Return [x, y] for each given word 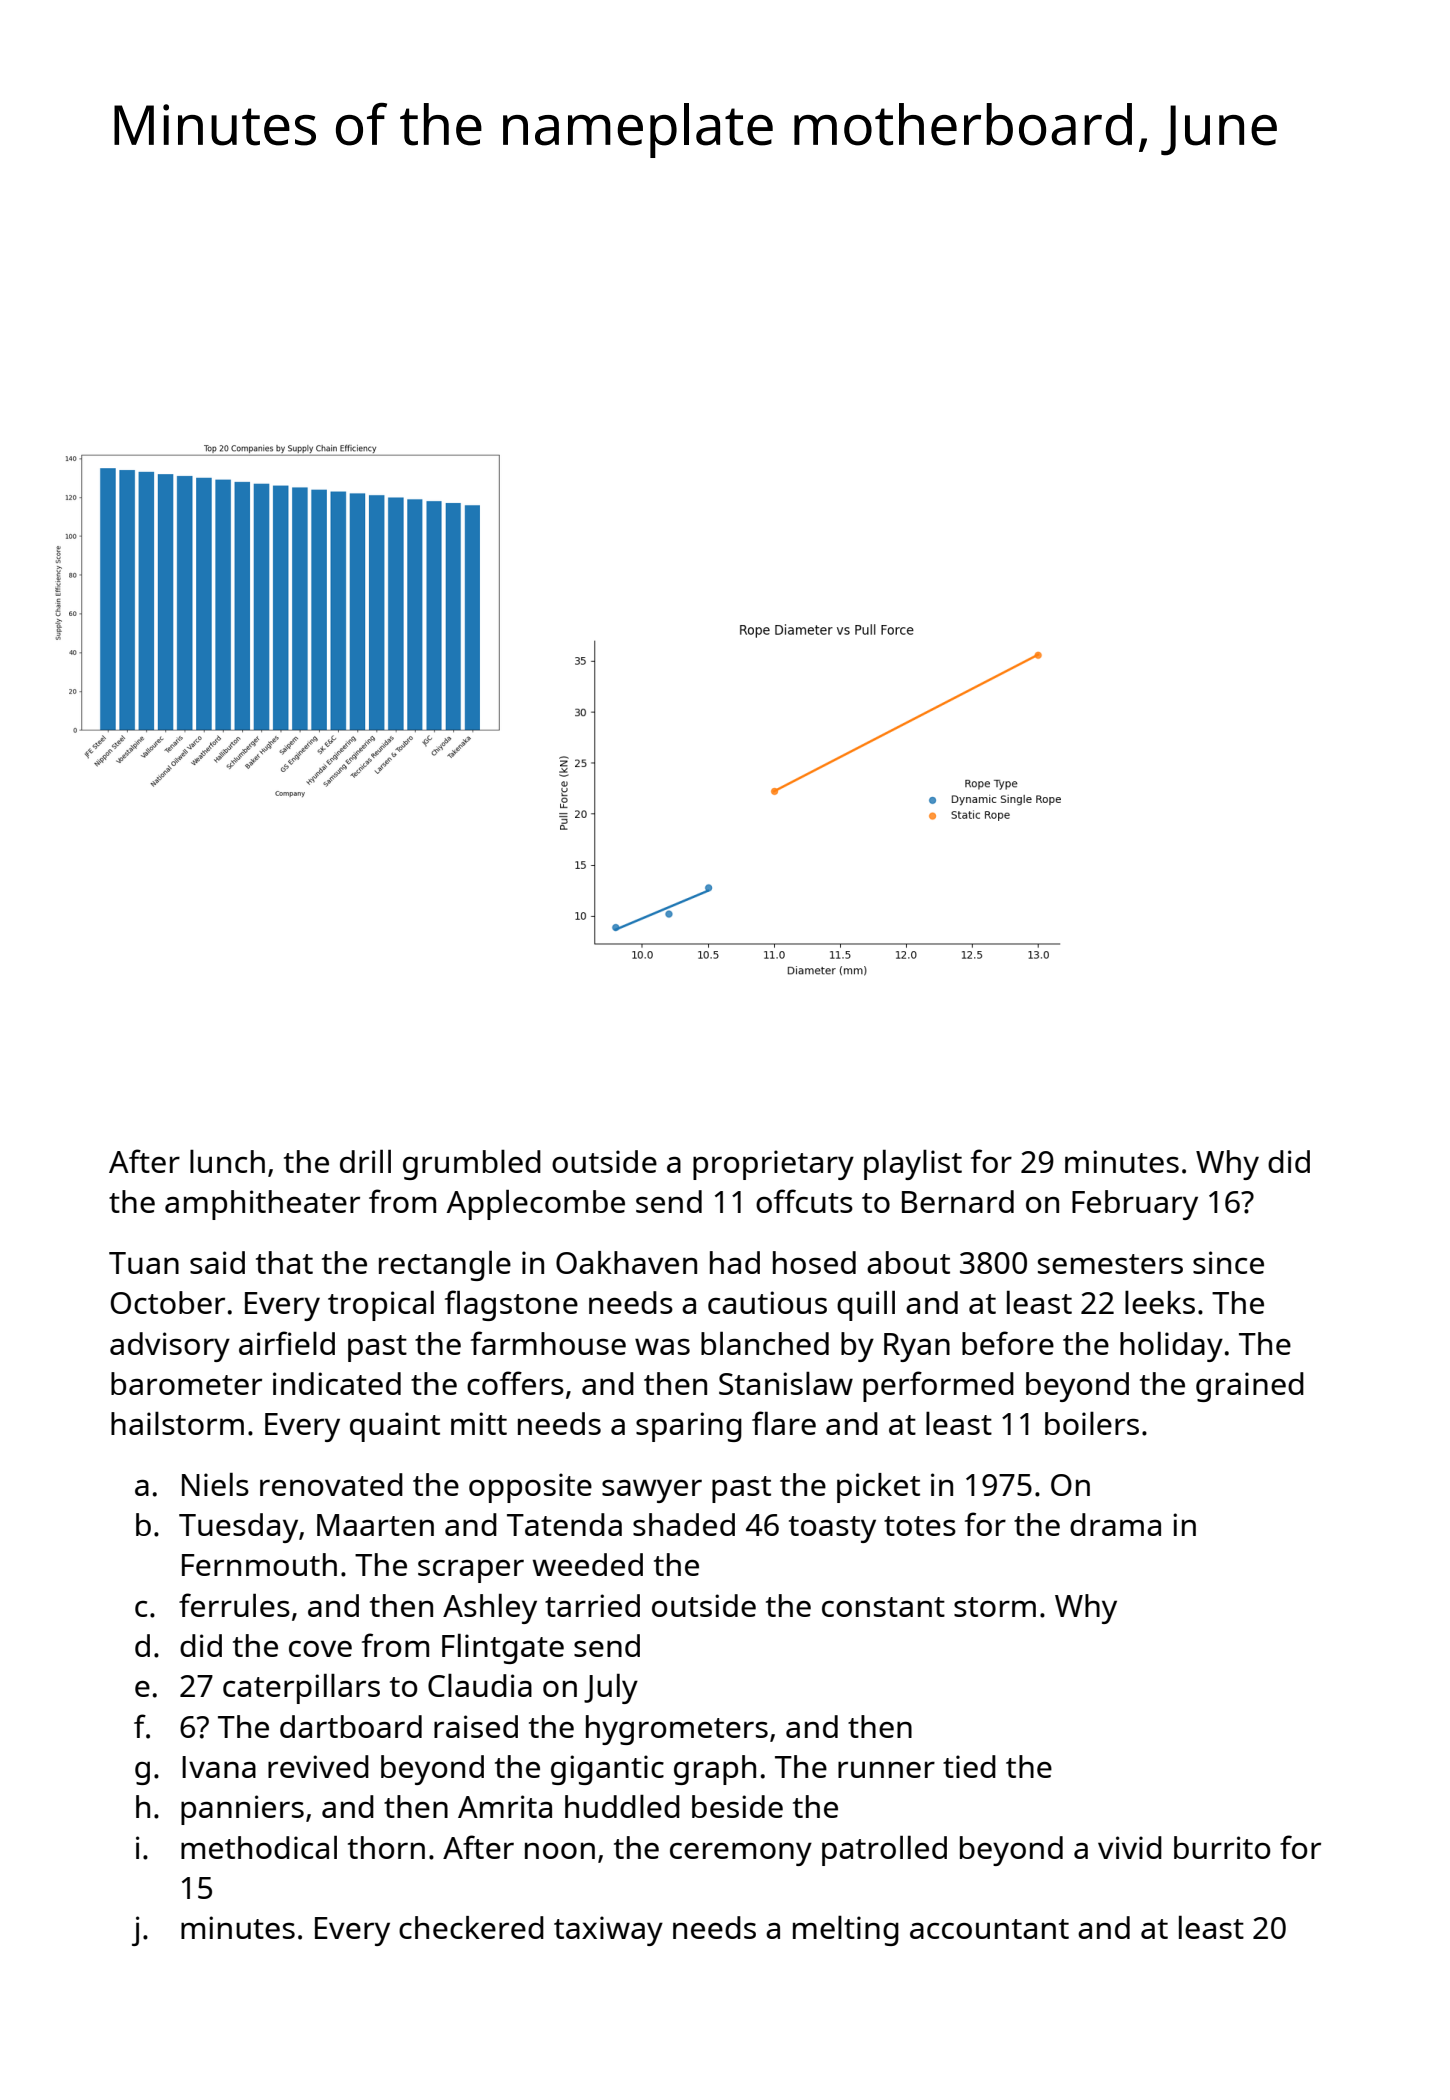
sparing [689, 1427]
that [284, 1262]
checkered [471, 1927]
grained [1250, 1387]
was [662, 1346]
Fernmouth [259, 1564]
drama [1115, 1524]
